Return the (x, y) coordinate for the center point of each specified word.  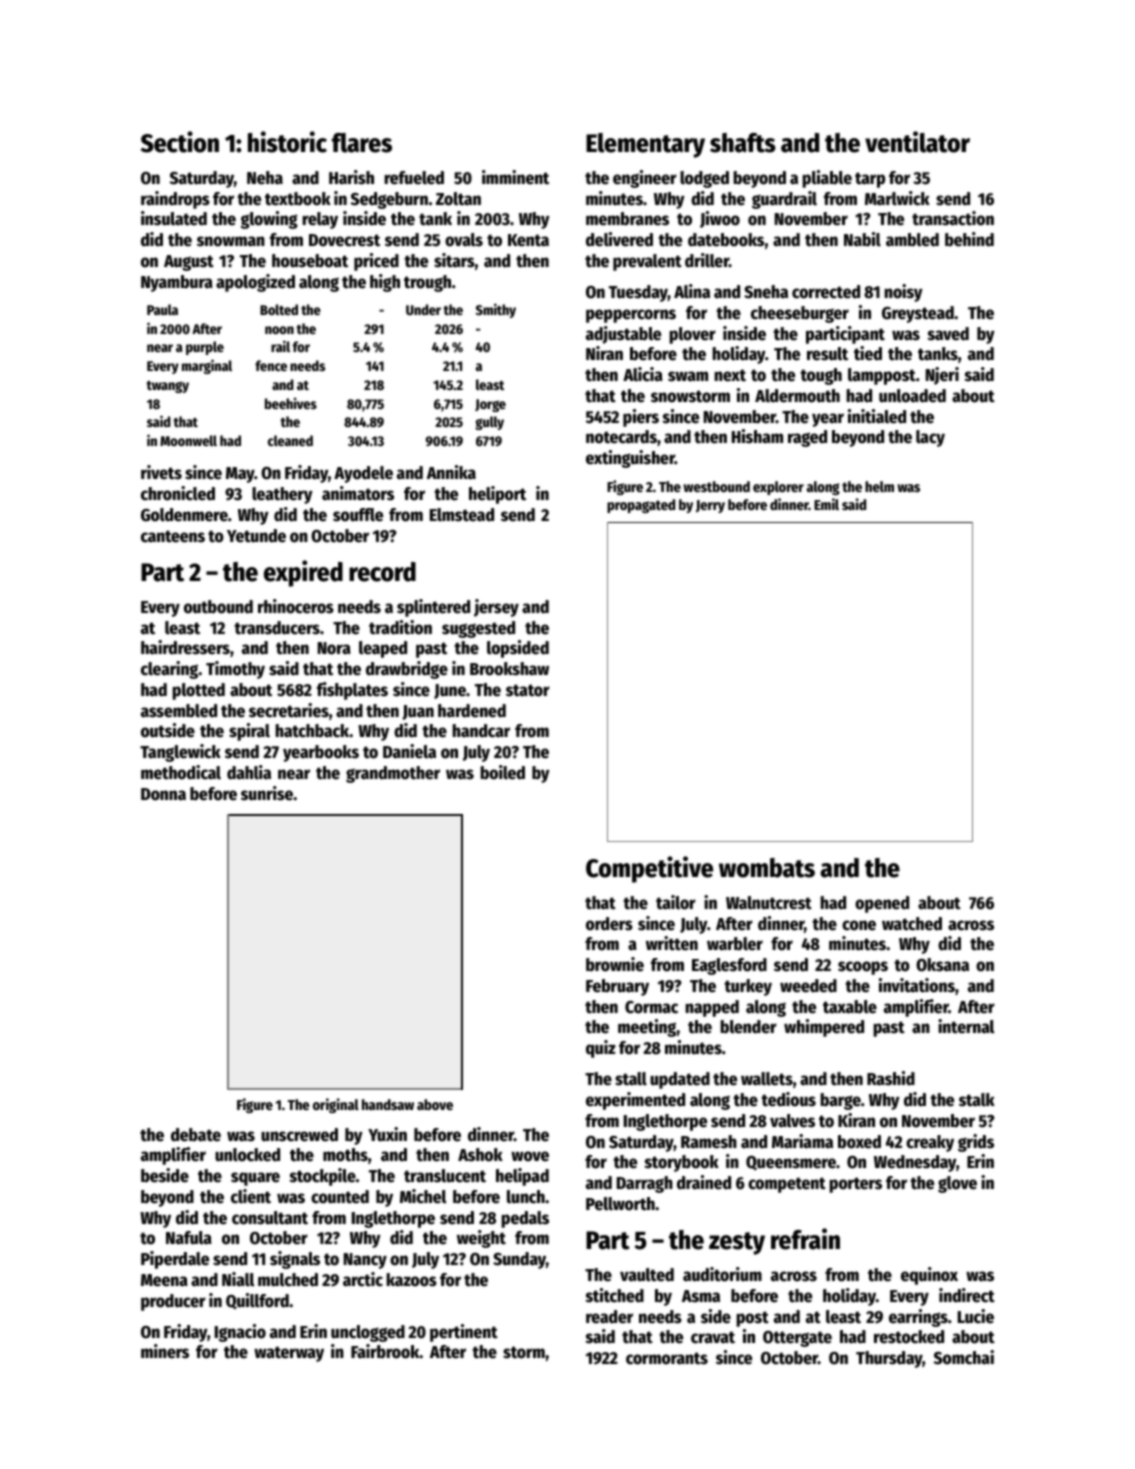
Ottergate (797, 1339)
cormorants (667, 1358)
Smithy (496, 310)
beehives (291, 403)
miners (165, 1351)
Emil (826, 504)
